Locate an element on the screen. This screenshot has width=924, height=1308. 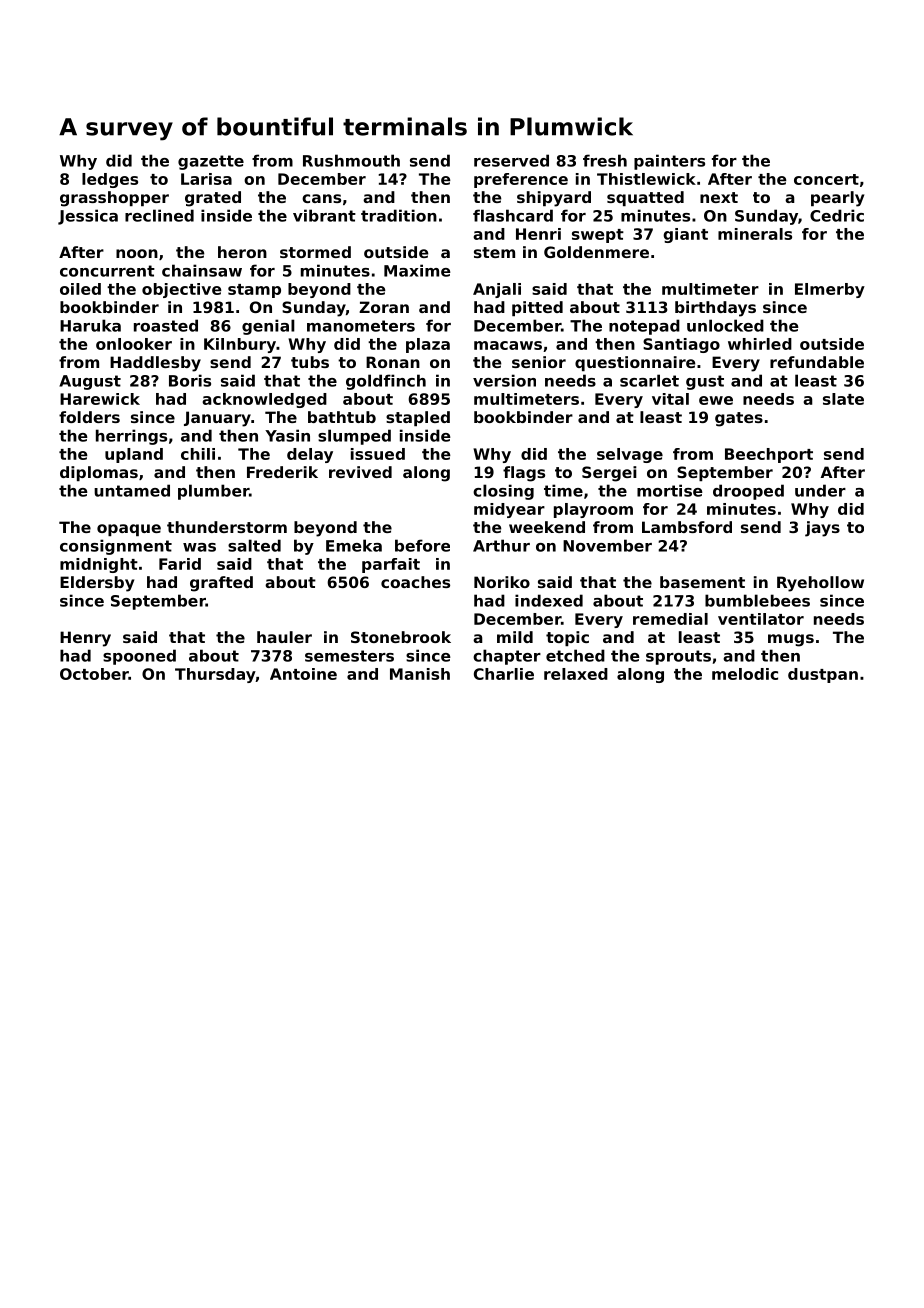
ledges is located at coordinates (110, 180).
